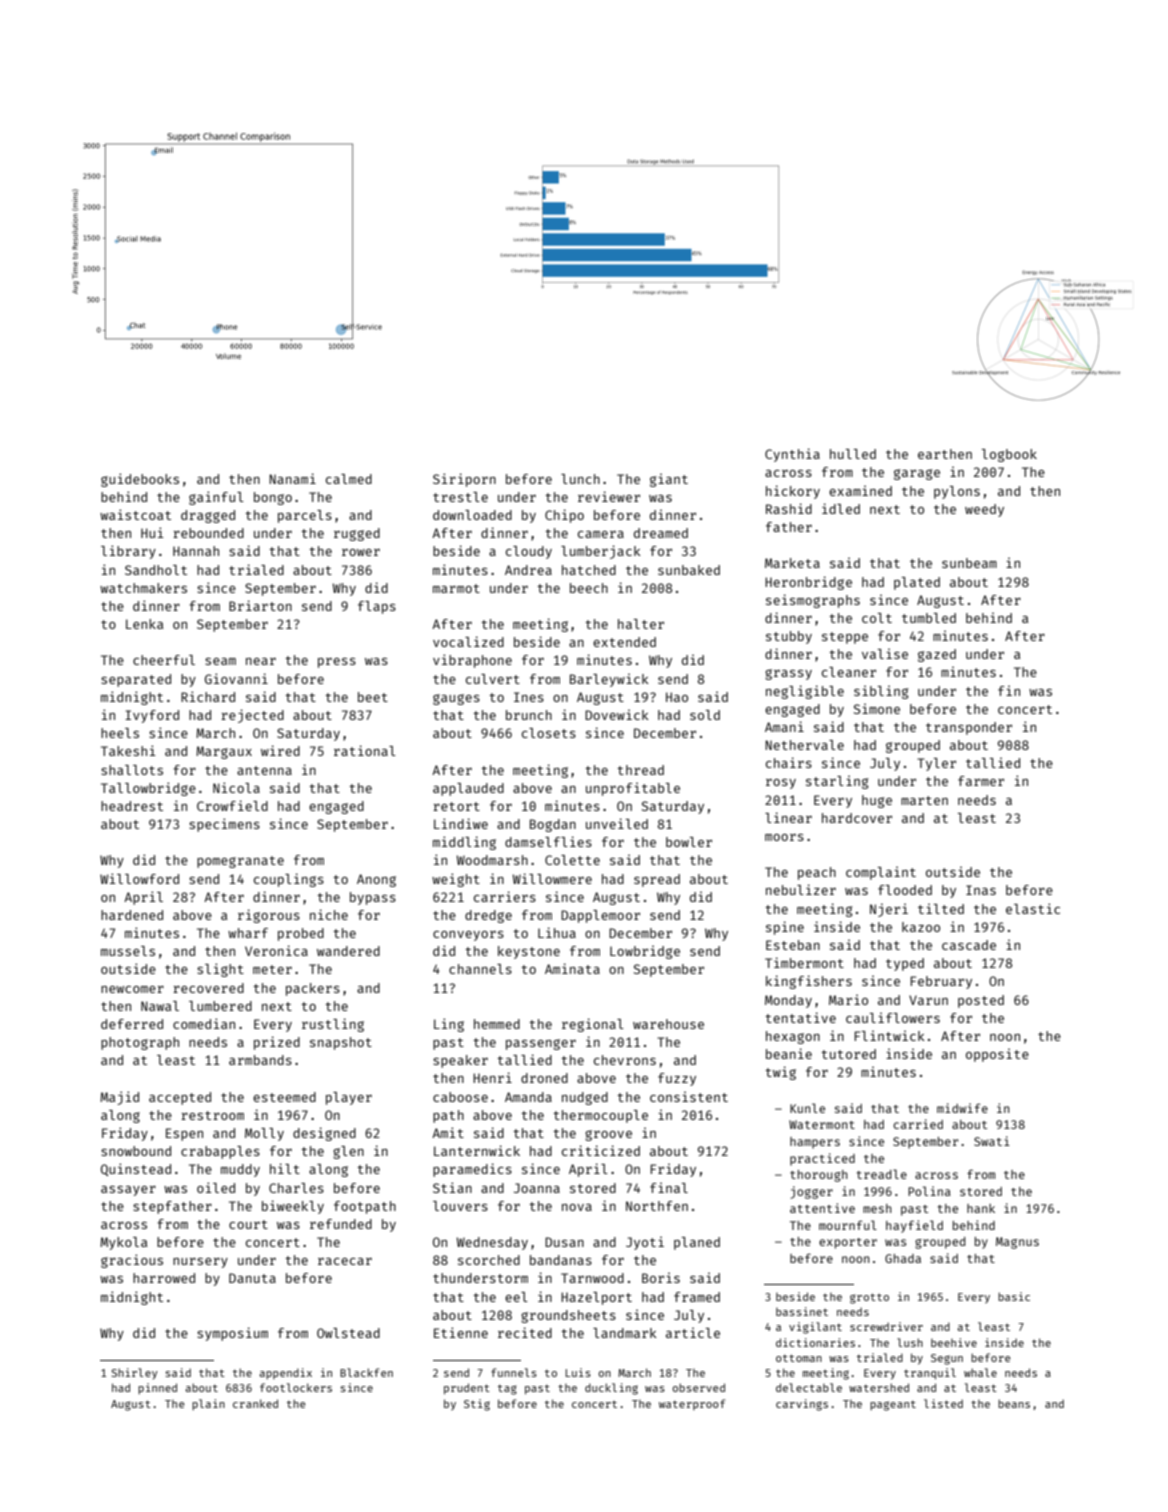 The image size is (1168, 1512). I want to click on Etienne, so click(461, 1332).
